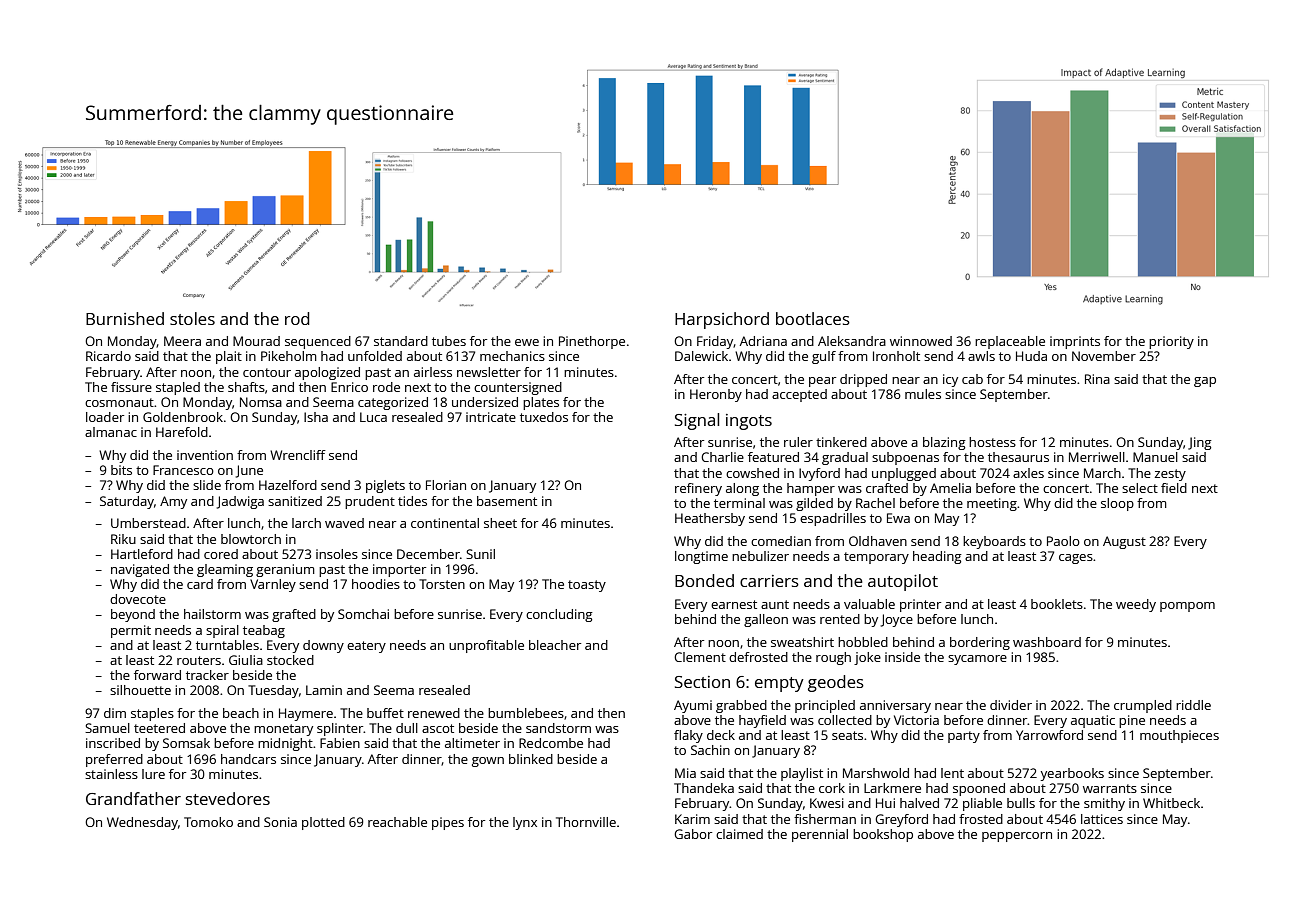 Image resolution: width=1308 pixels, height=924 pixels. What do you see at coordinates (153, 774) in the screenshot?
I see `lure` at bounding box center [153, 774].
